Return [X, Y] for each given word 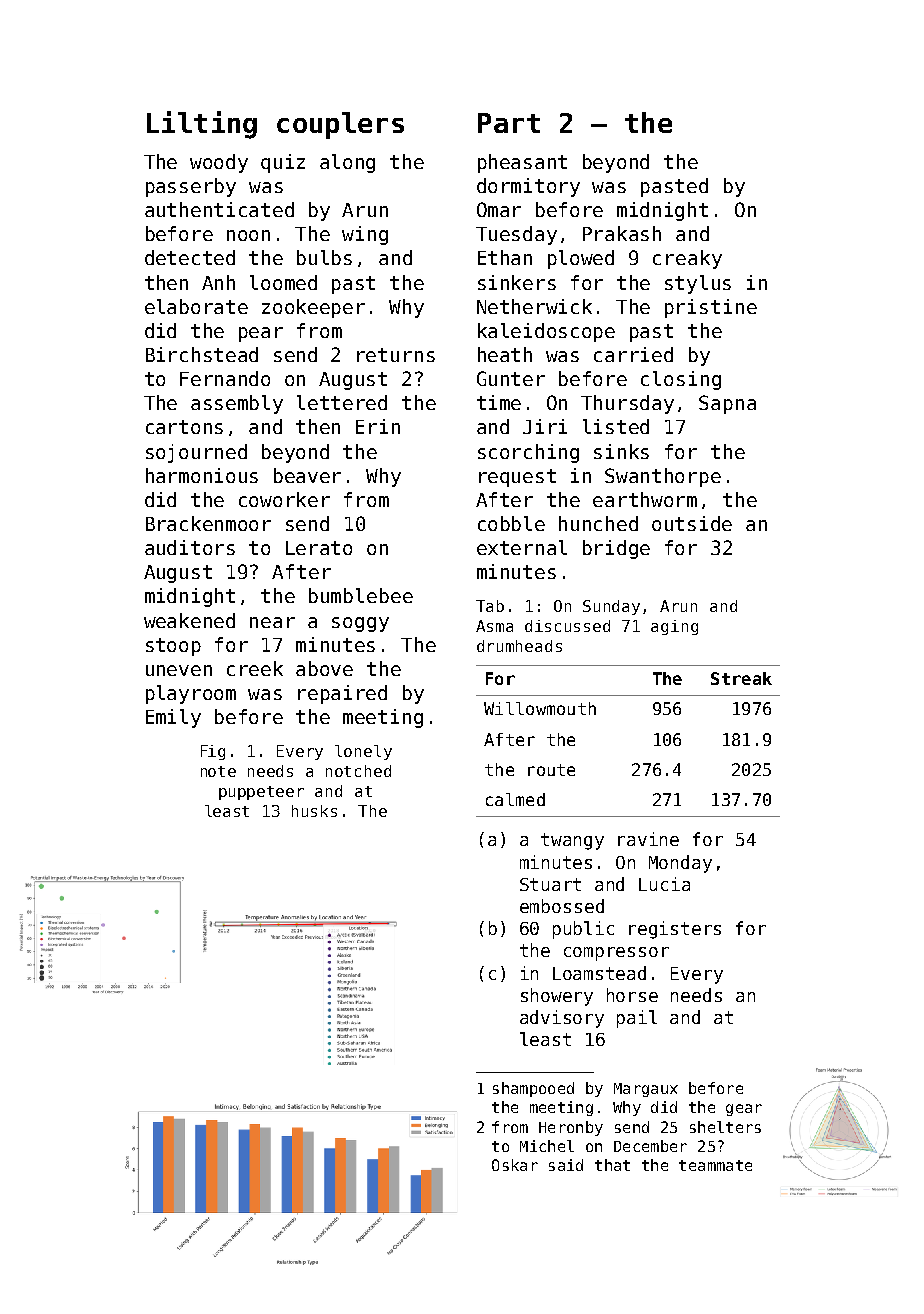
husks [314, 811]
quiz [283, 163]
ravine [648, 839]
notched [358, 771]
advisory [562, 1019]
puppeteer [261, 793]
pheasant [522, 163]
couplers [340, 125]
